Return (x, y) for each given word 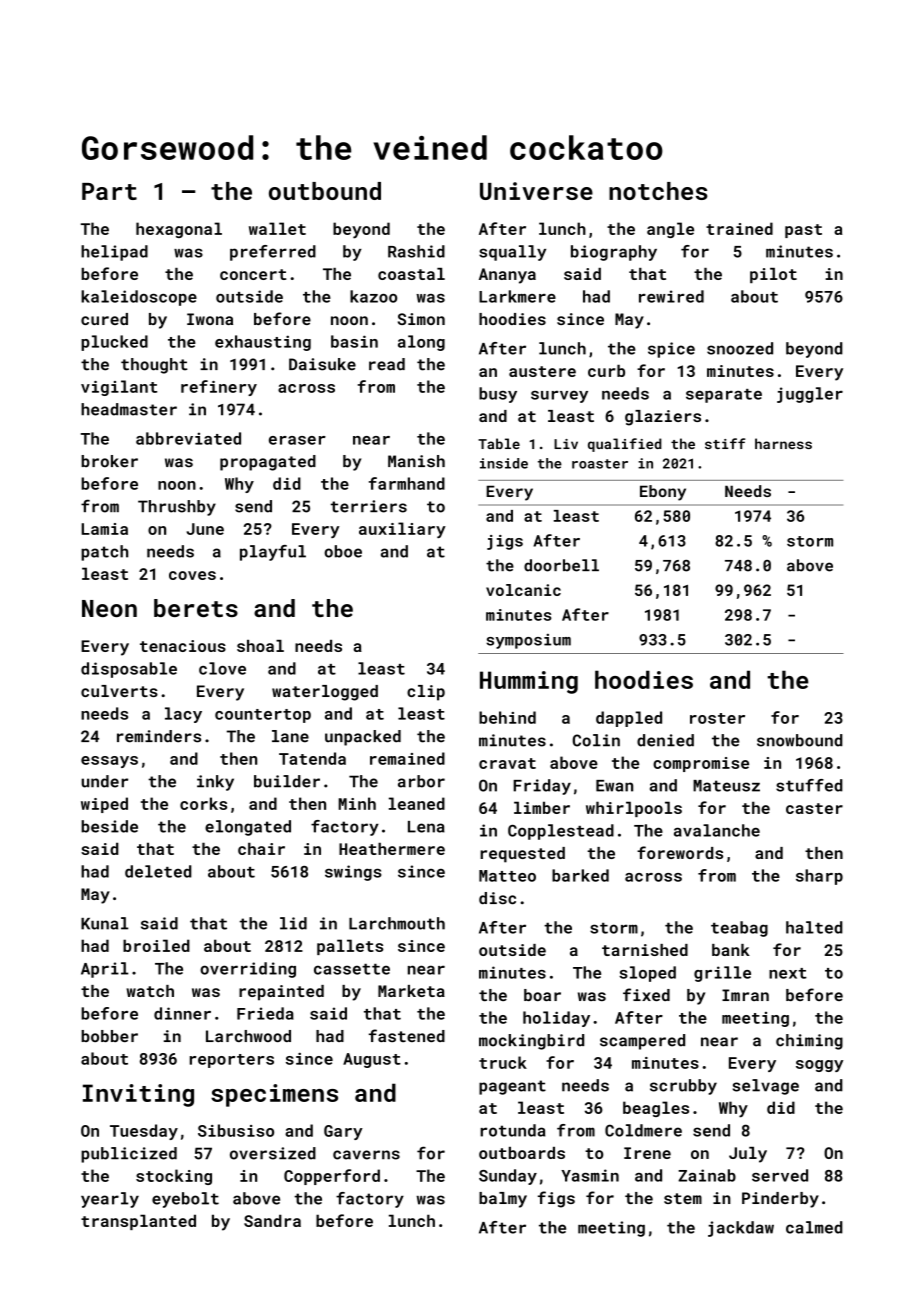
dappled (629, 719)
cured (104, 319)
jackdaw (741, 1229)
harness (783, 443)
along (421, 343)
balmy (503, 1200)
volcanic (523, 590)
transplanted (138, 1222)
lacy (183, 715)
